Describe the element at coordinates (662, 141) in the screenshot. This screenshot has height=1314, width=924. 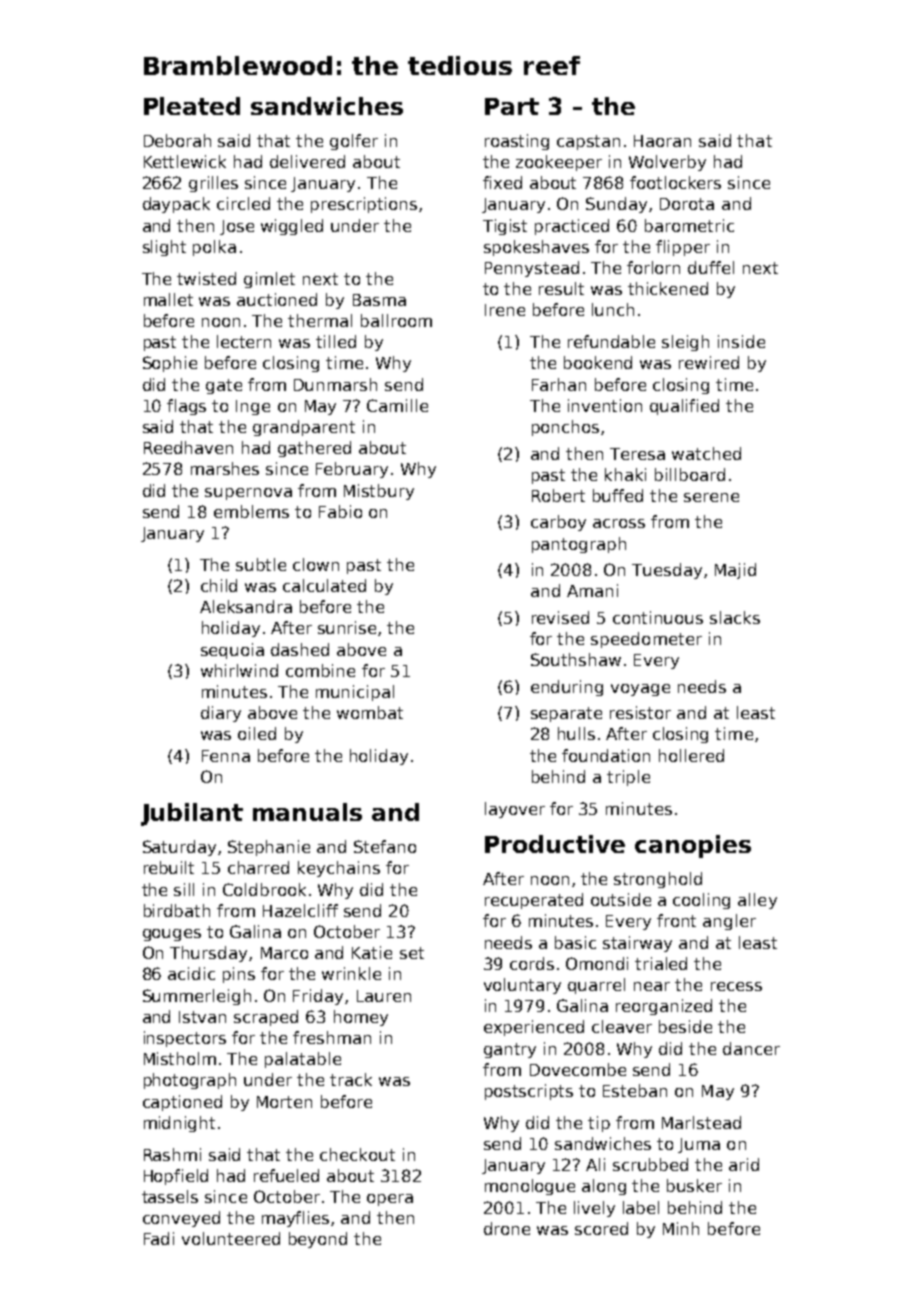
I see `Haoran` at that location.
